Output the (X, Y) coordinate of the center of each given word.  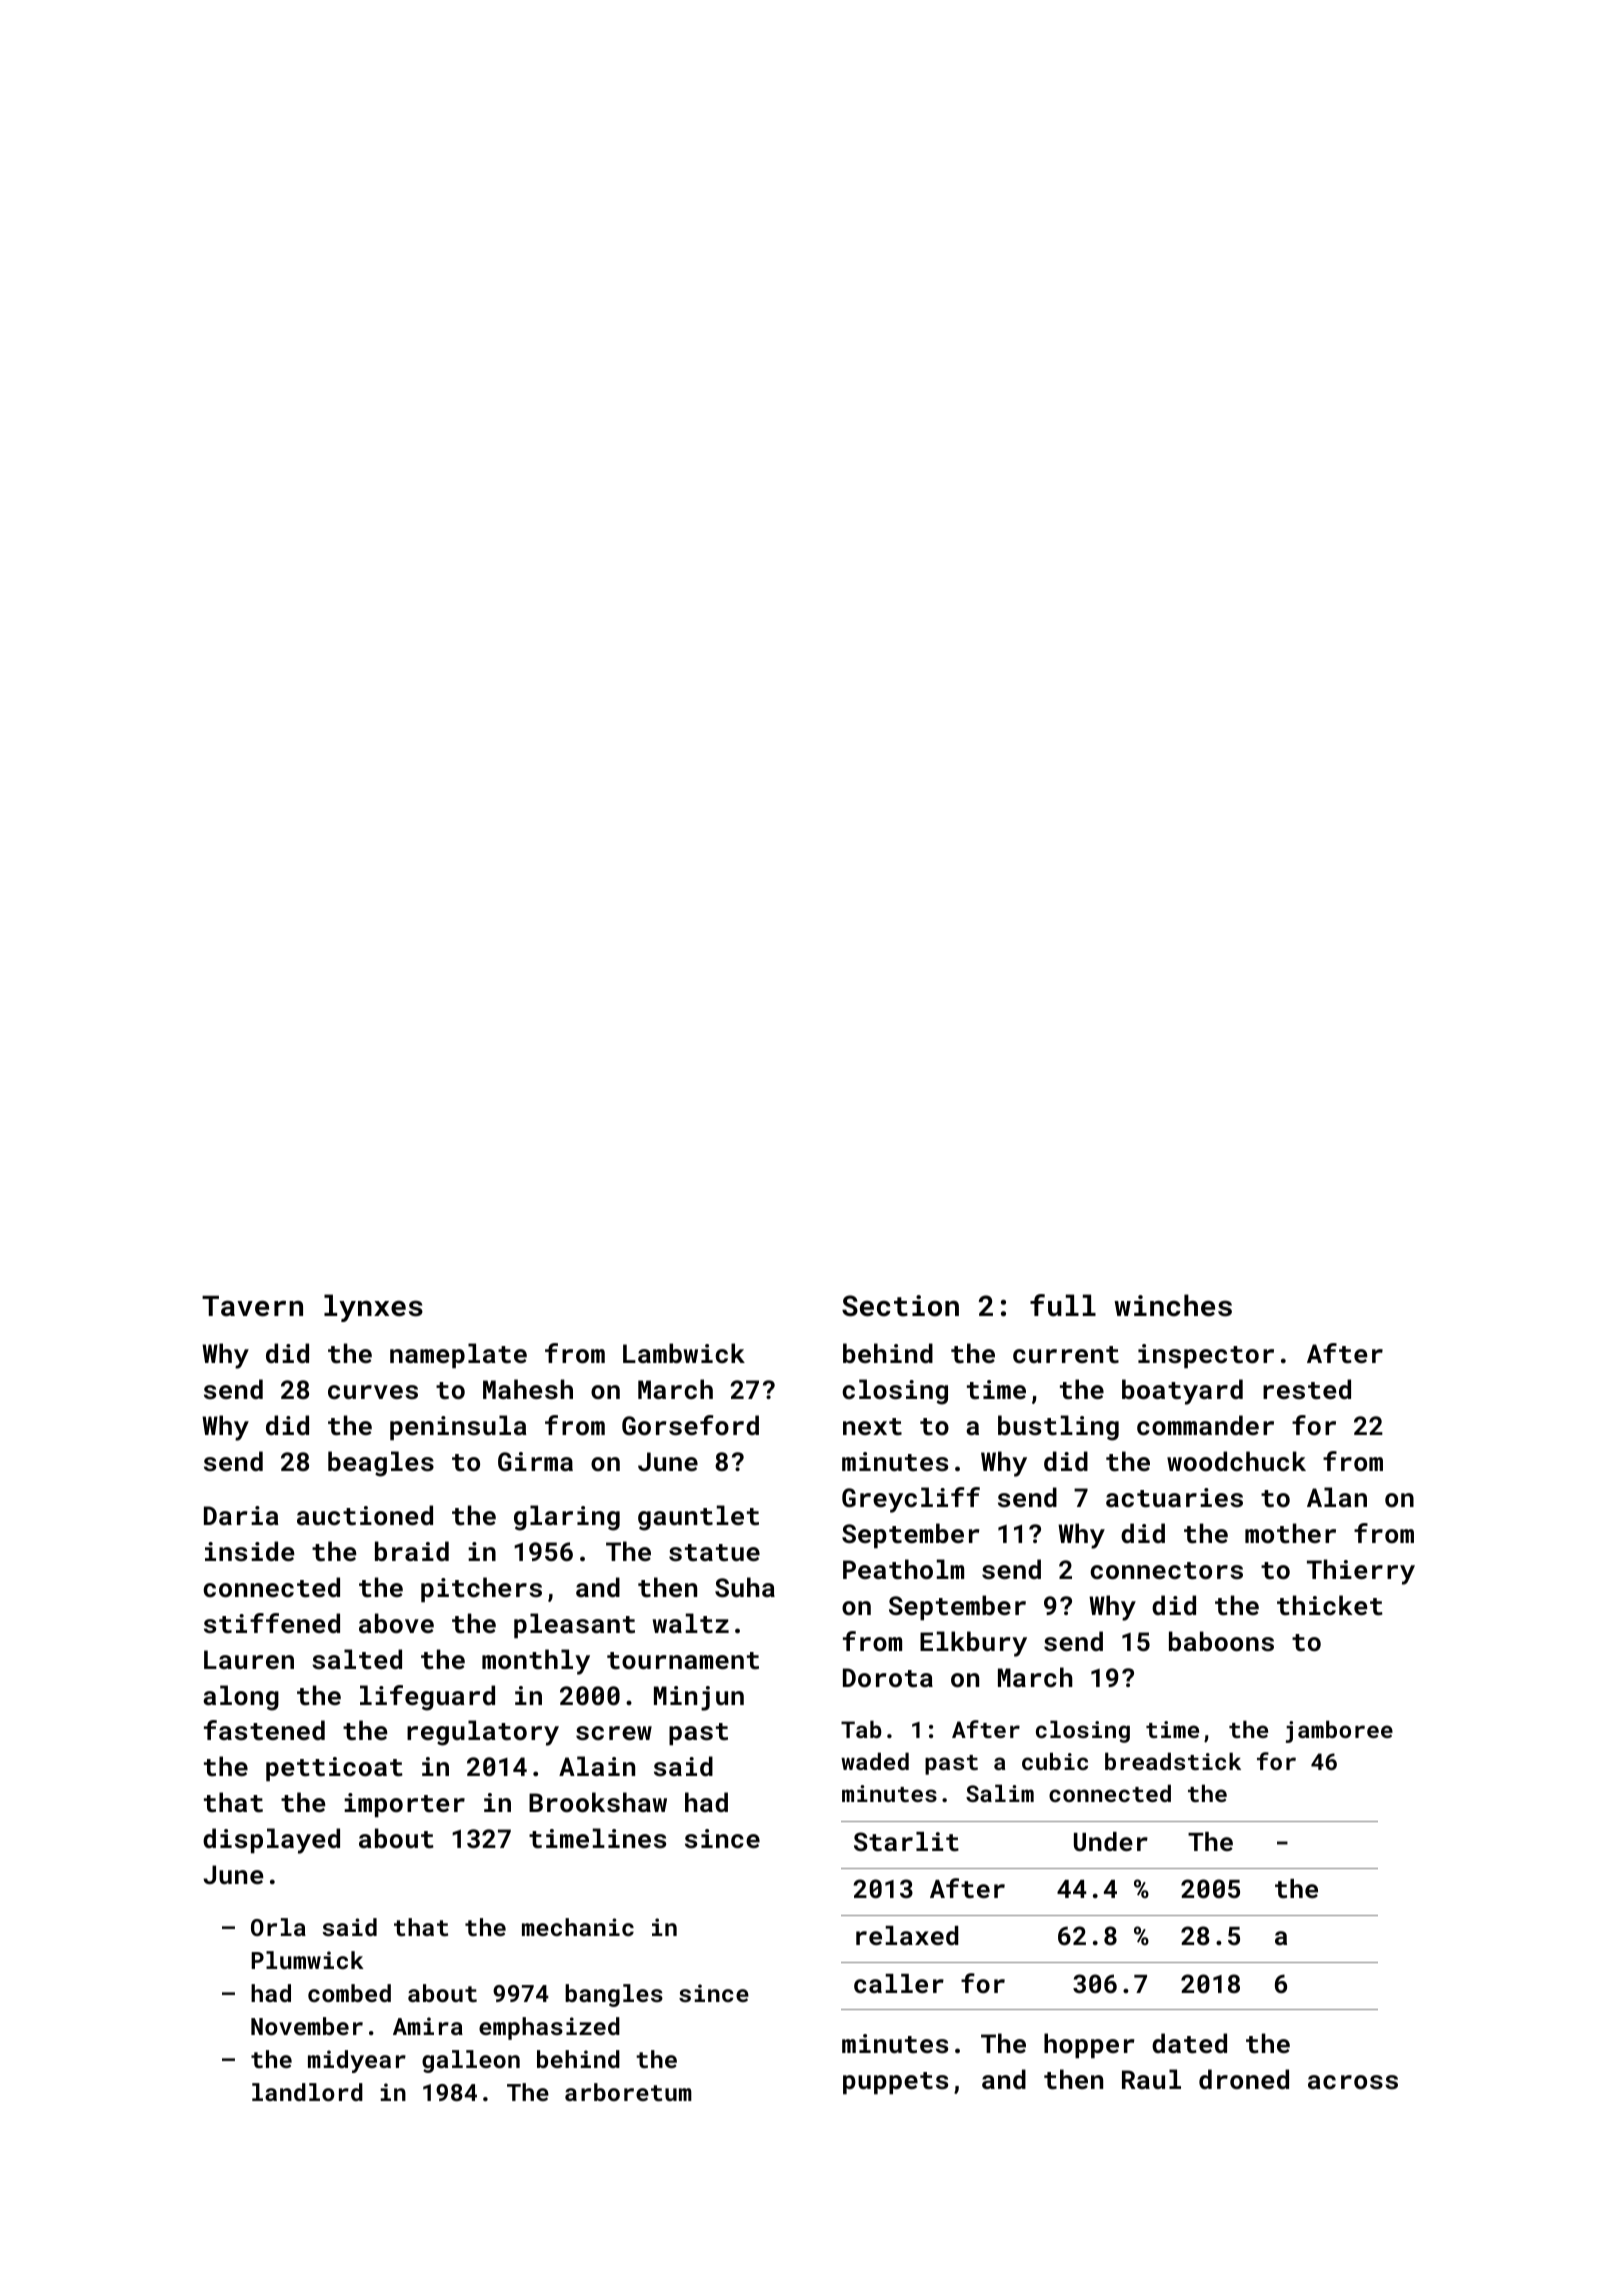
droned (1244, 2079)
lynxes (373, 1308)
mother (1290, 1533)
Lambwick (684, 1353)
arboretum (628, 2092)
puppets (895, 2083)
